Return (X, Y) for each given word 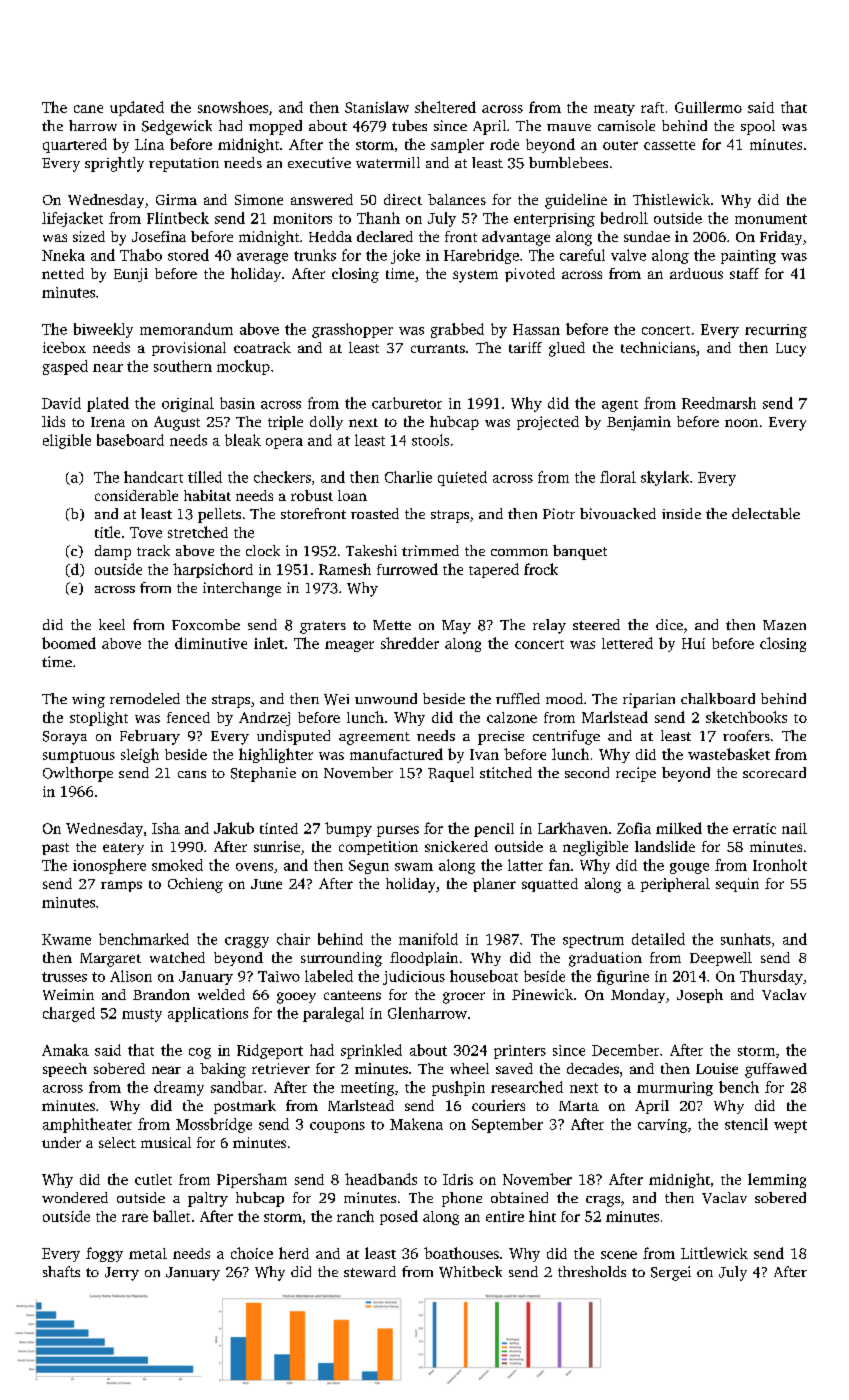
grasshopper (352, 330)
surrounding (341, 959)
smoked (177, 865)
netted (63, 273)
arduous (696, 273)
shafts (61, 1271)
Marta (579, 1106)
